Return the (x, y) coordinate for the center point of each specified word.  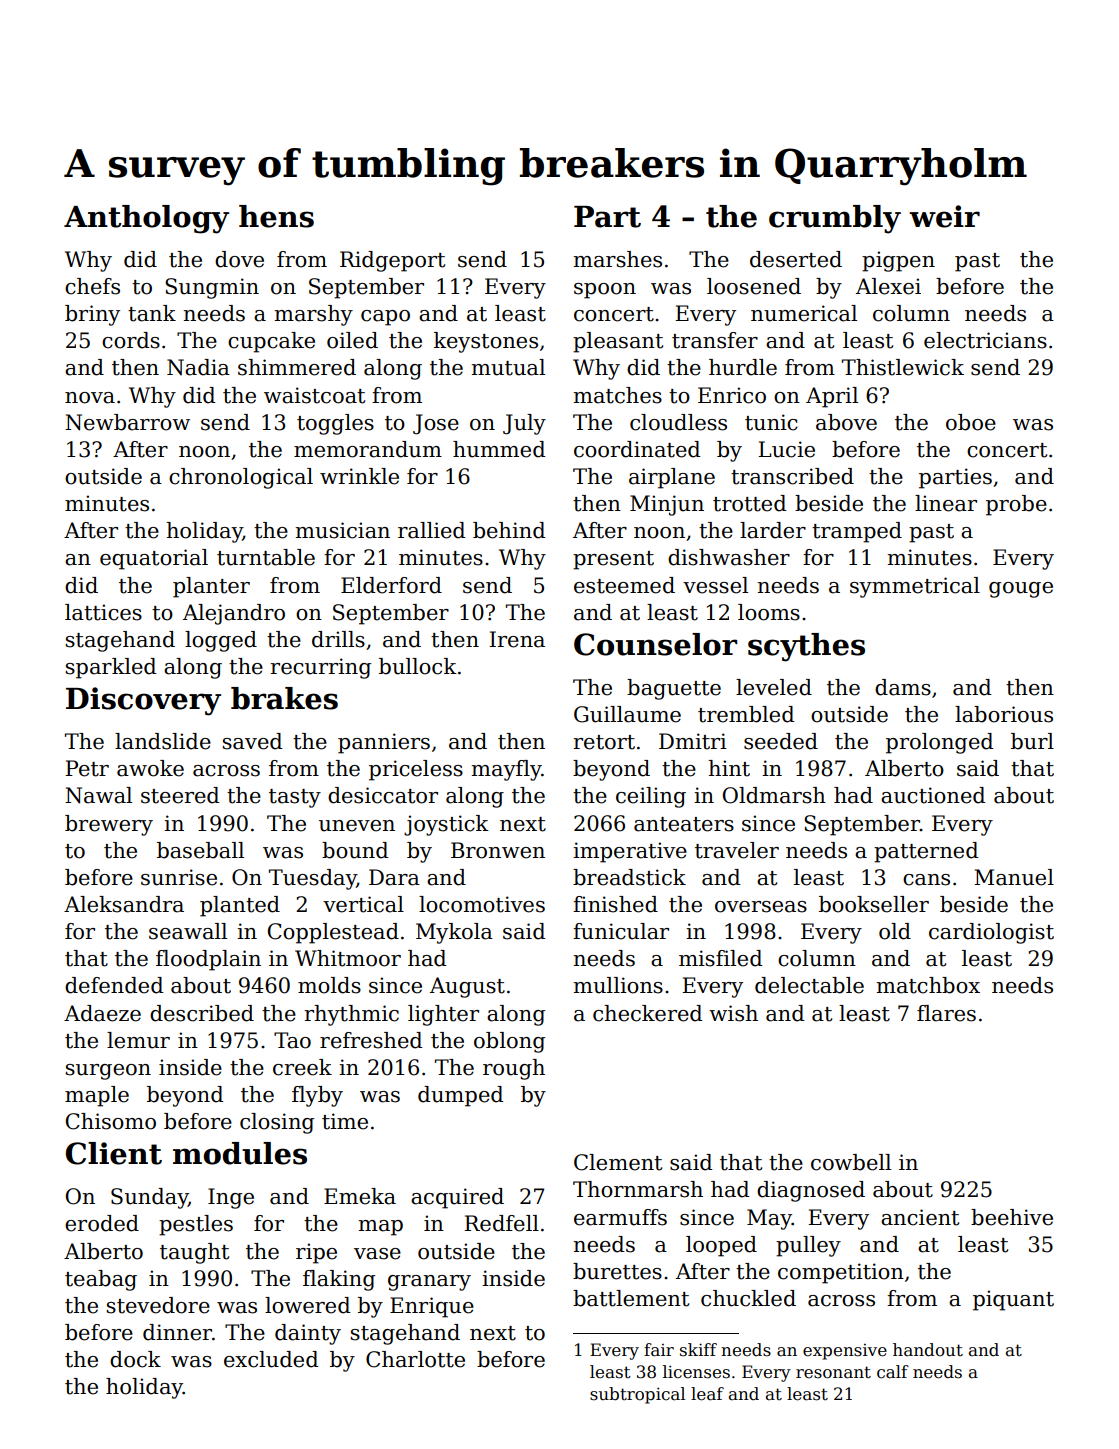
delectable (809, 985)
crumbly (835, 219)
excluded (271, 1359)
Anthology (146, 219)
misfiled (721, 958)
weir (944, 216)
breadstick (629, 877)
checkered (648, 1013)
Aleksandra (124, 904)
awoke (150, 768)
